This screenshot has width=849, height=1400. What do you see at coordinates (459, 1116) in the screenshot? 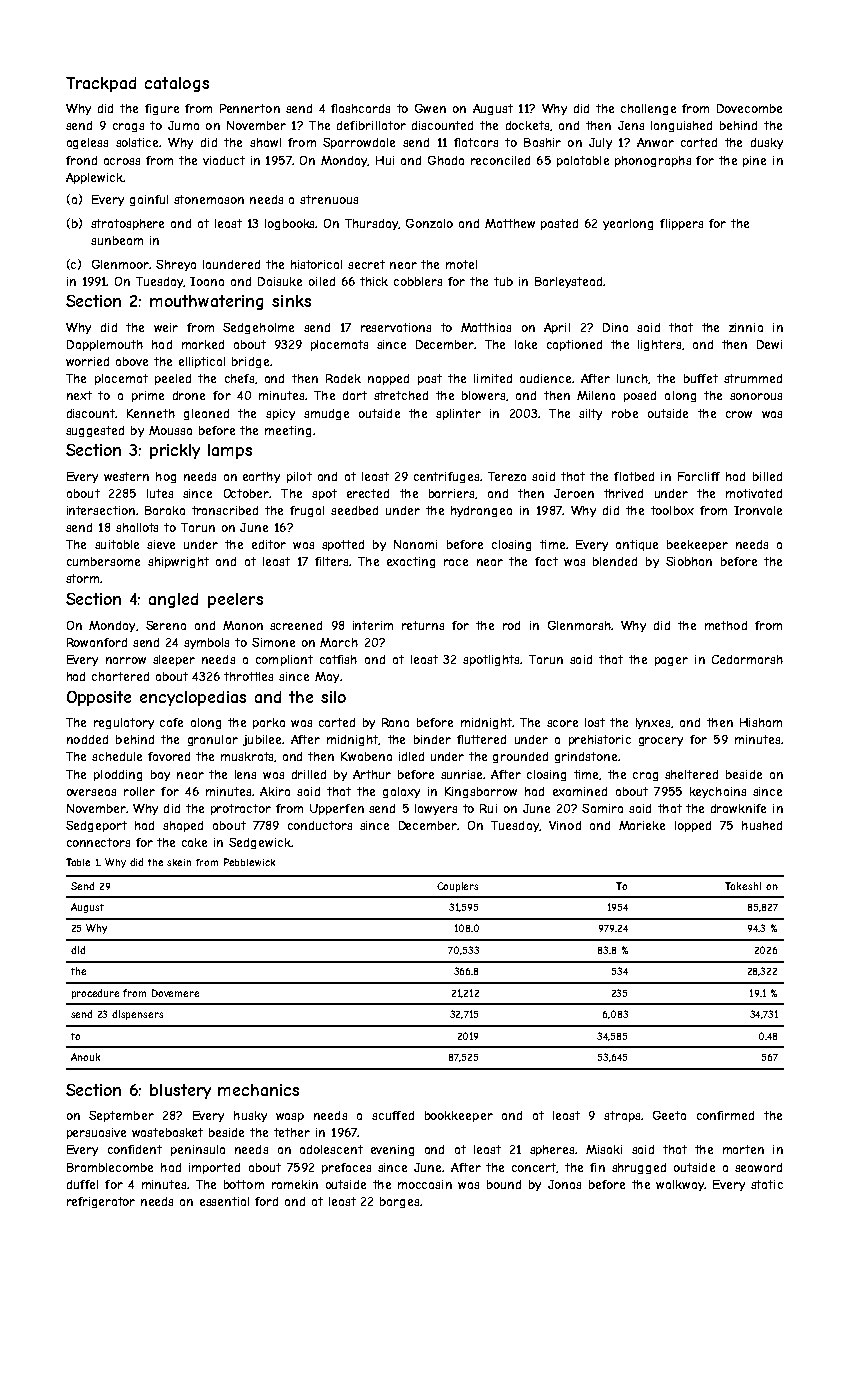
I see `bookkeeper` at bounding box center [459, 1116].
